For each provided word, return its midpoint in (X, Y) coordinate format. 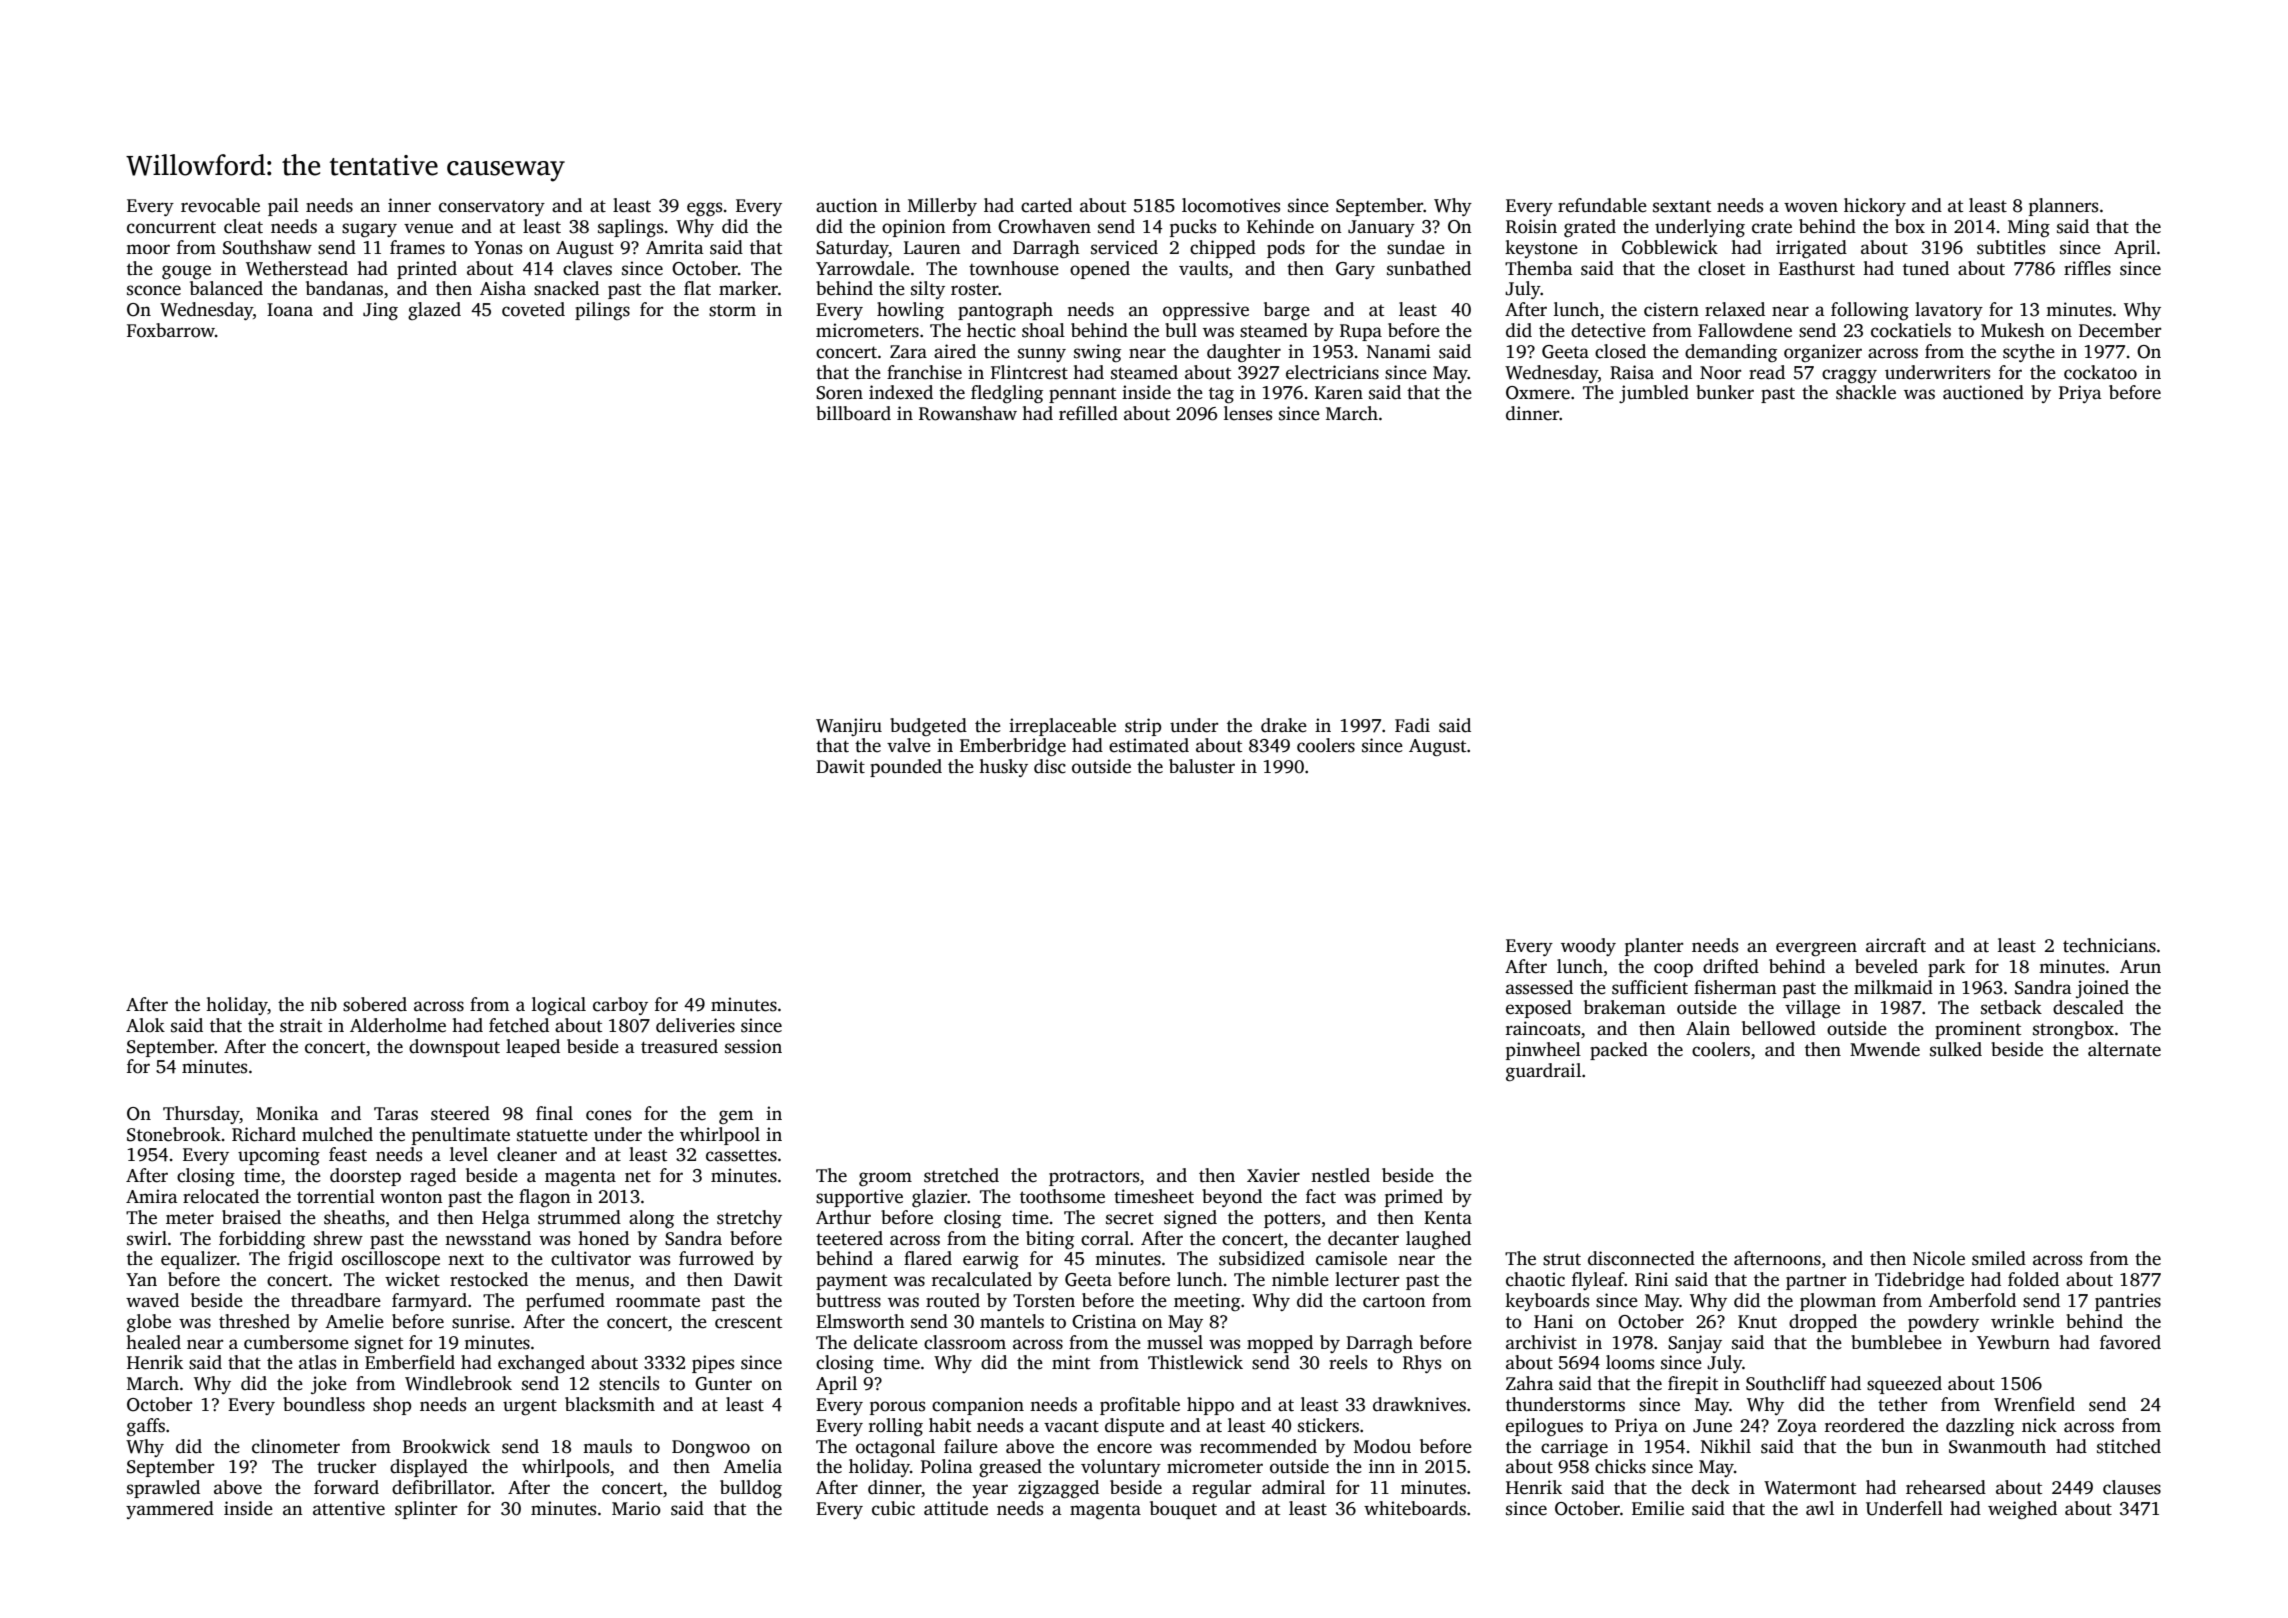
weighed (2022, 1510)
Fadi (1412, 725)
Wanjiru (849, 727)
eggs (704, 209)
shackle (1866, 392)
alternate (2124, 1049)
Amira (152, 1196)
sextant (1682, 206)
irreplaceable (1062, 727)
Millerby (942, 207)
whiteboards (1415, 1508)
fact (1321, 1196)
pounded (906, 768)
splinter (426, 1510)
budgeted (928, 727)
